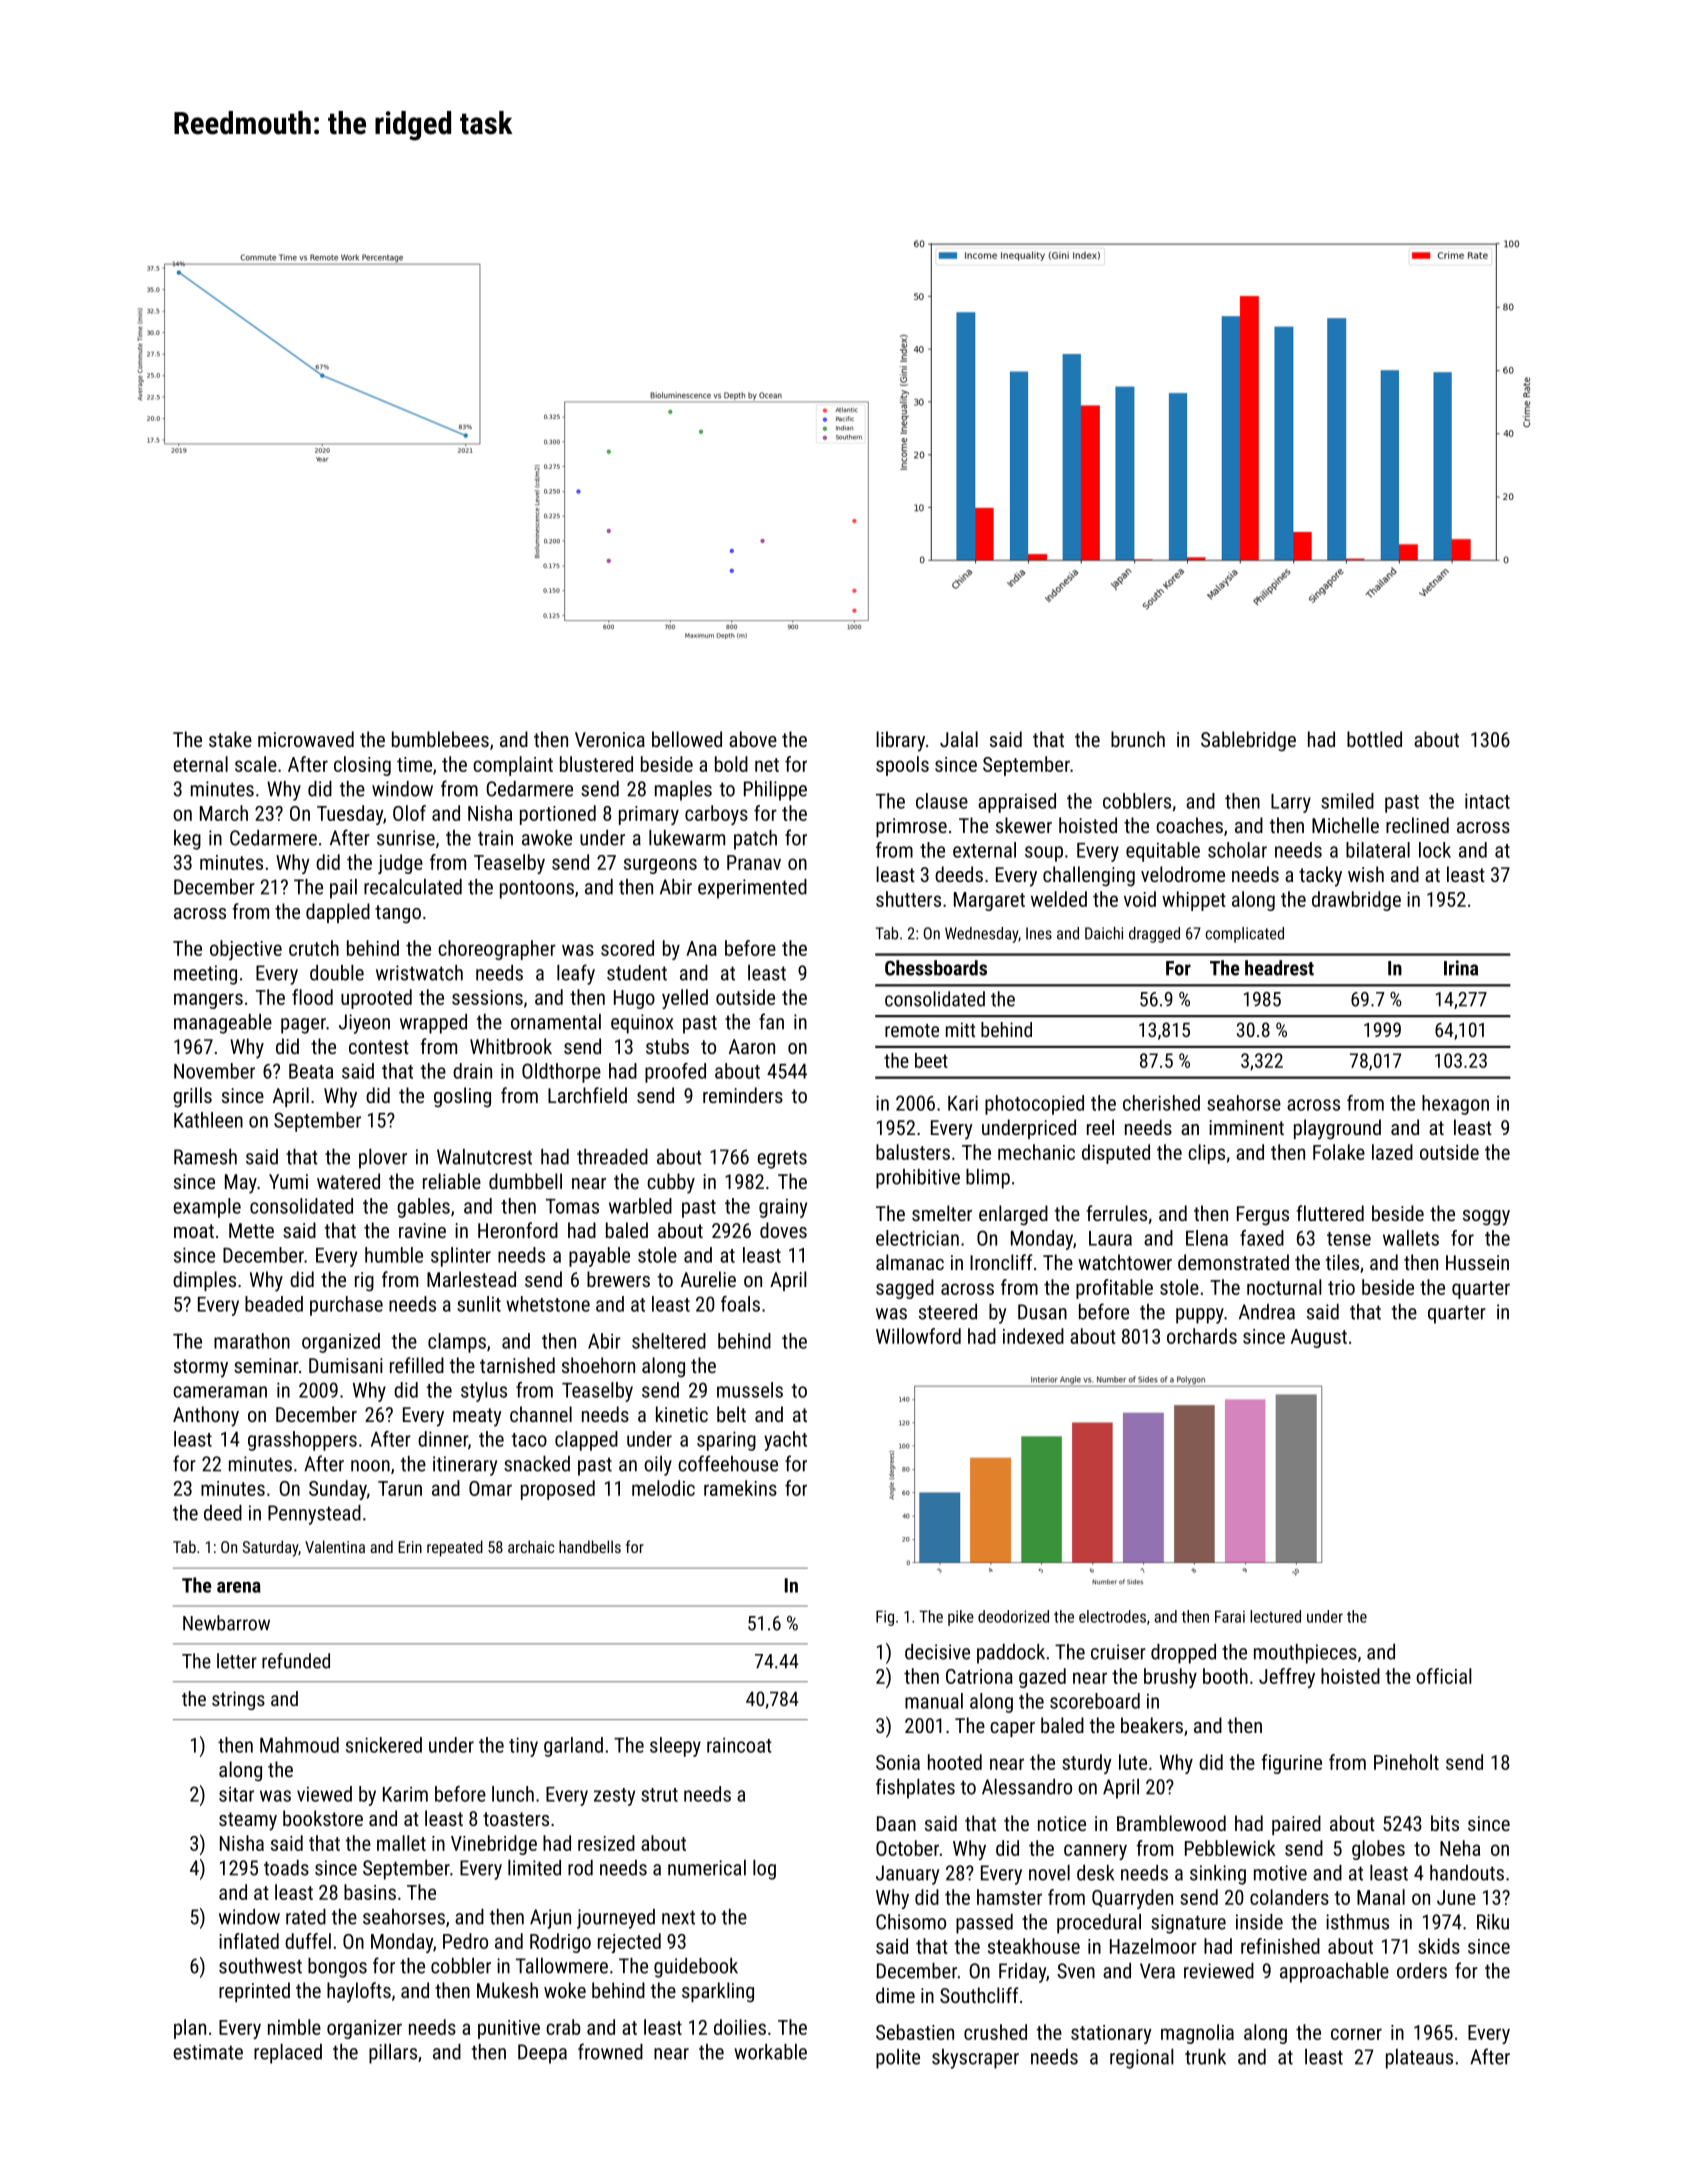 Image resolution: width=1683 pixels, height=2178 pixels. Describe the element at coordinates (1342, 1262) in the image. I see `tiles` at that location.
